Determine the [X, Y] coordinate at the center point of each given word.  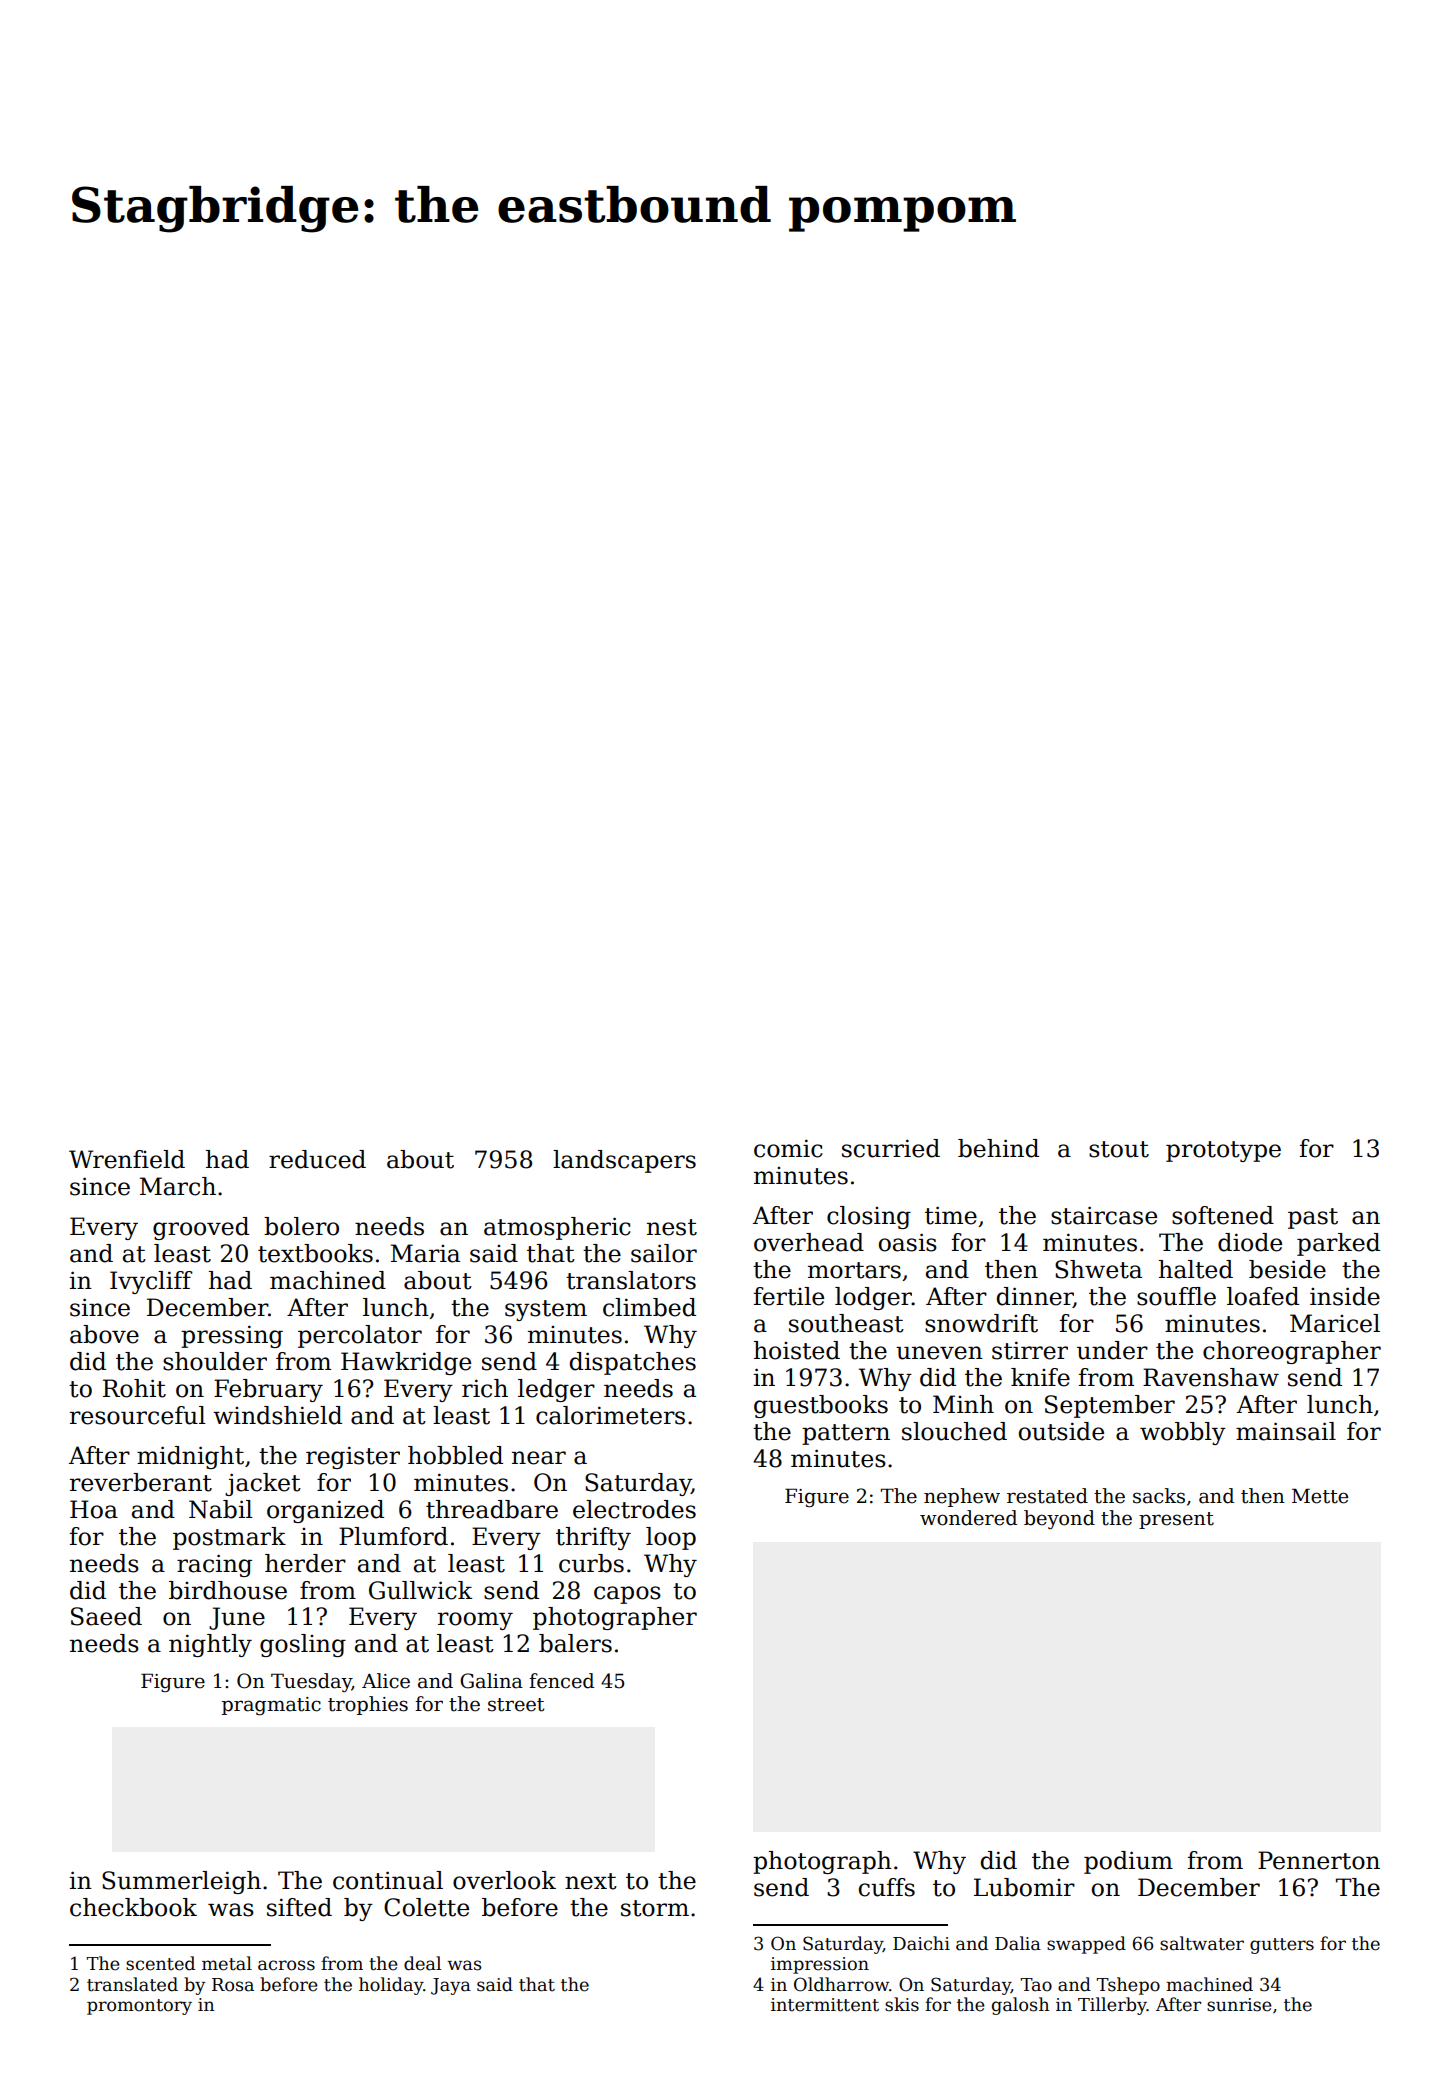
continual [388, 1880]
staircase [1104, 1215]
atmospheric [557, 1228]
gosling [303, 1645]
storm [655, 1908]
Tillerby [1112, 2006]
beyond [1059, 1519]
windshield [277, 1415]
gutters [1282, 1946]
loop [671, 1538]
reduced [317, 1159]
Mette [1320, 1496]
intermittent [825, 2005]
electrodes [634, 1509]
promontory [139, 2007]
